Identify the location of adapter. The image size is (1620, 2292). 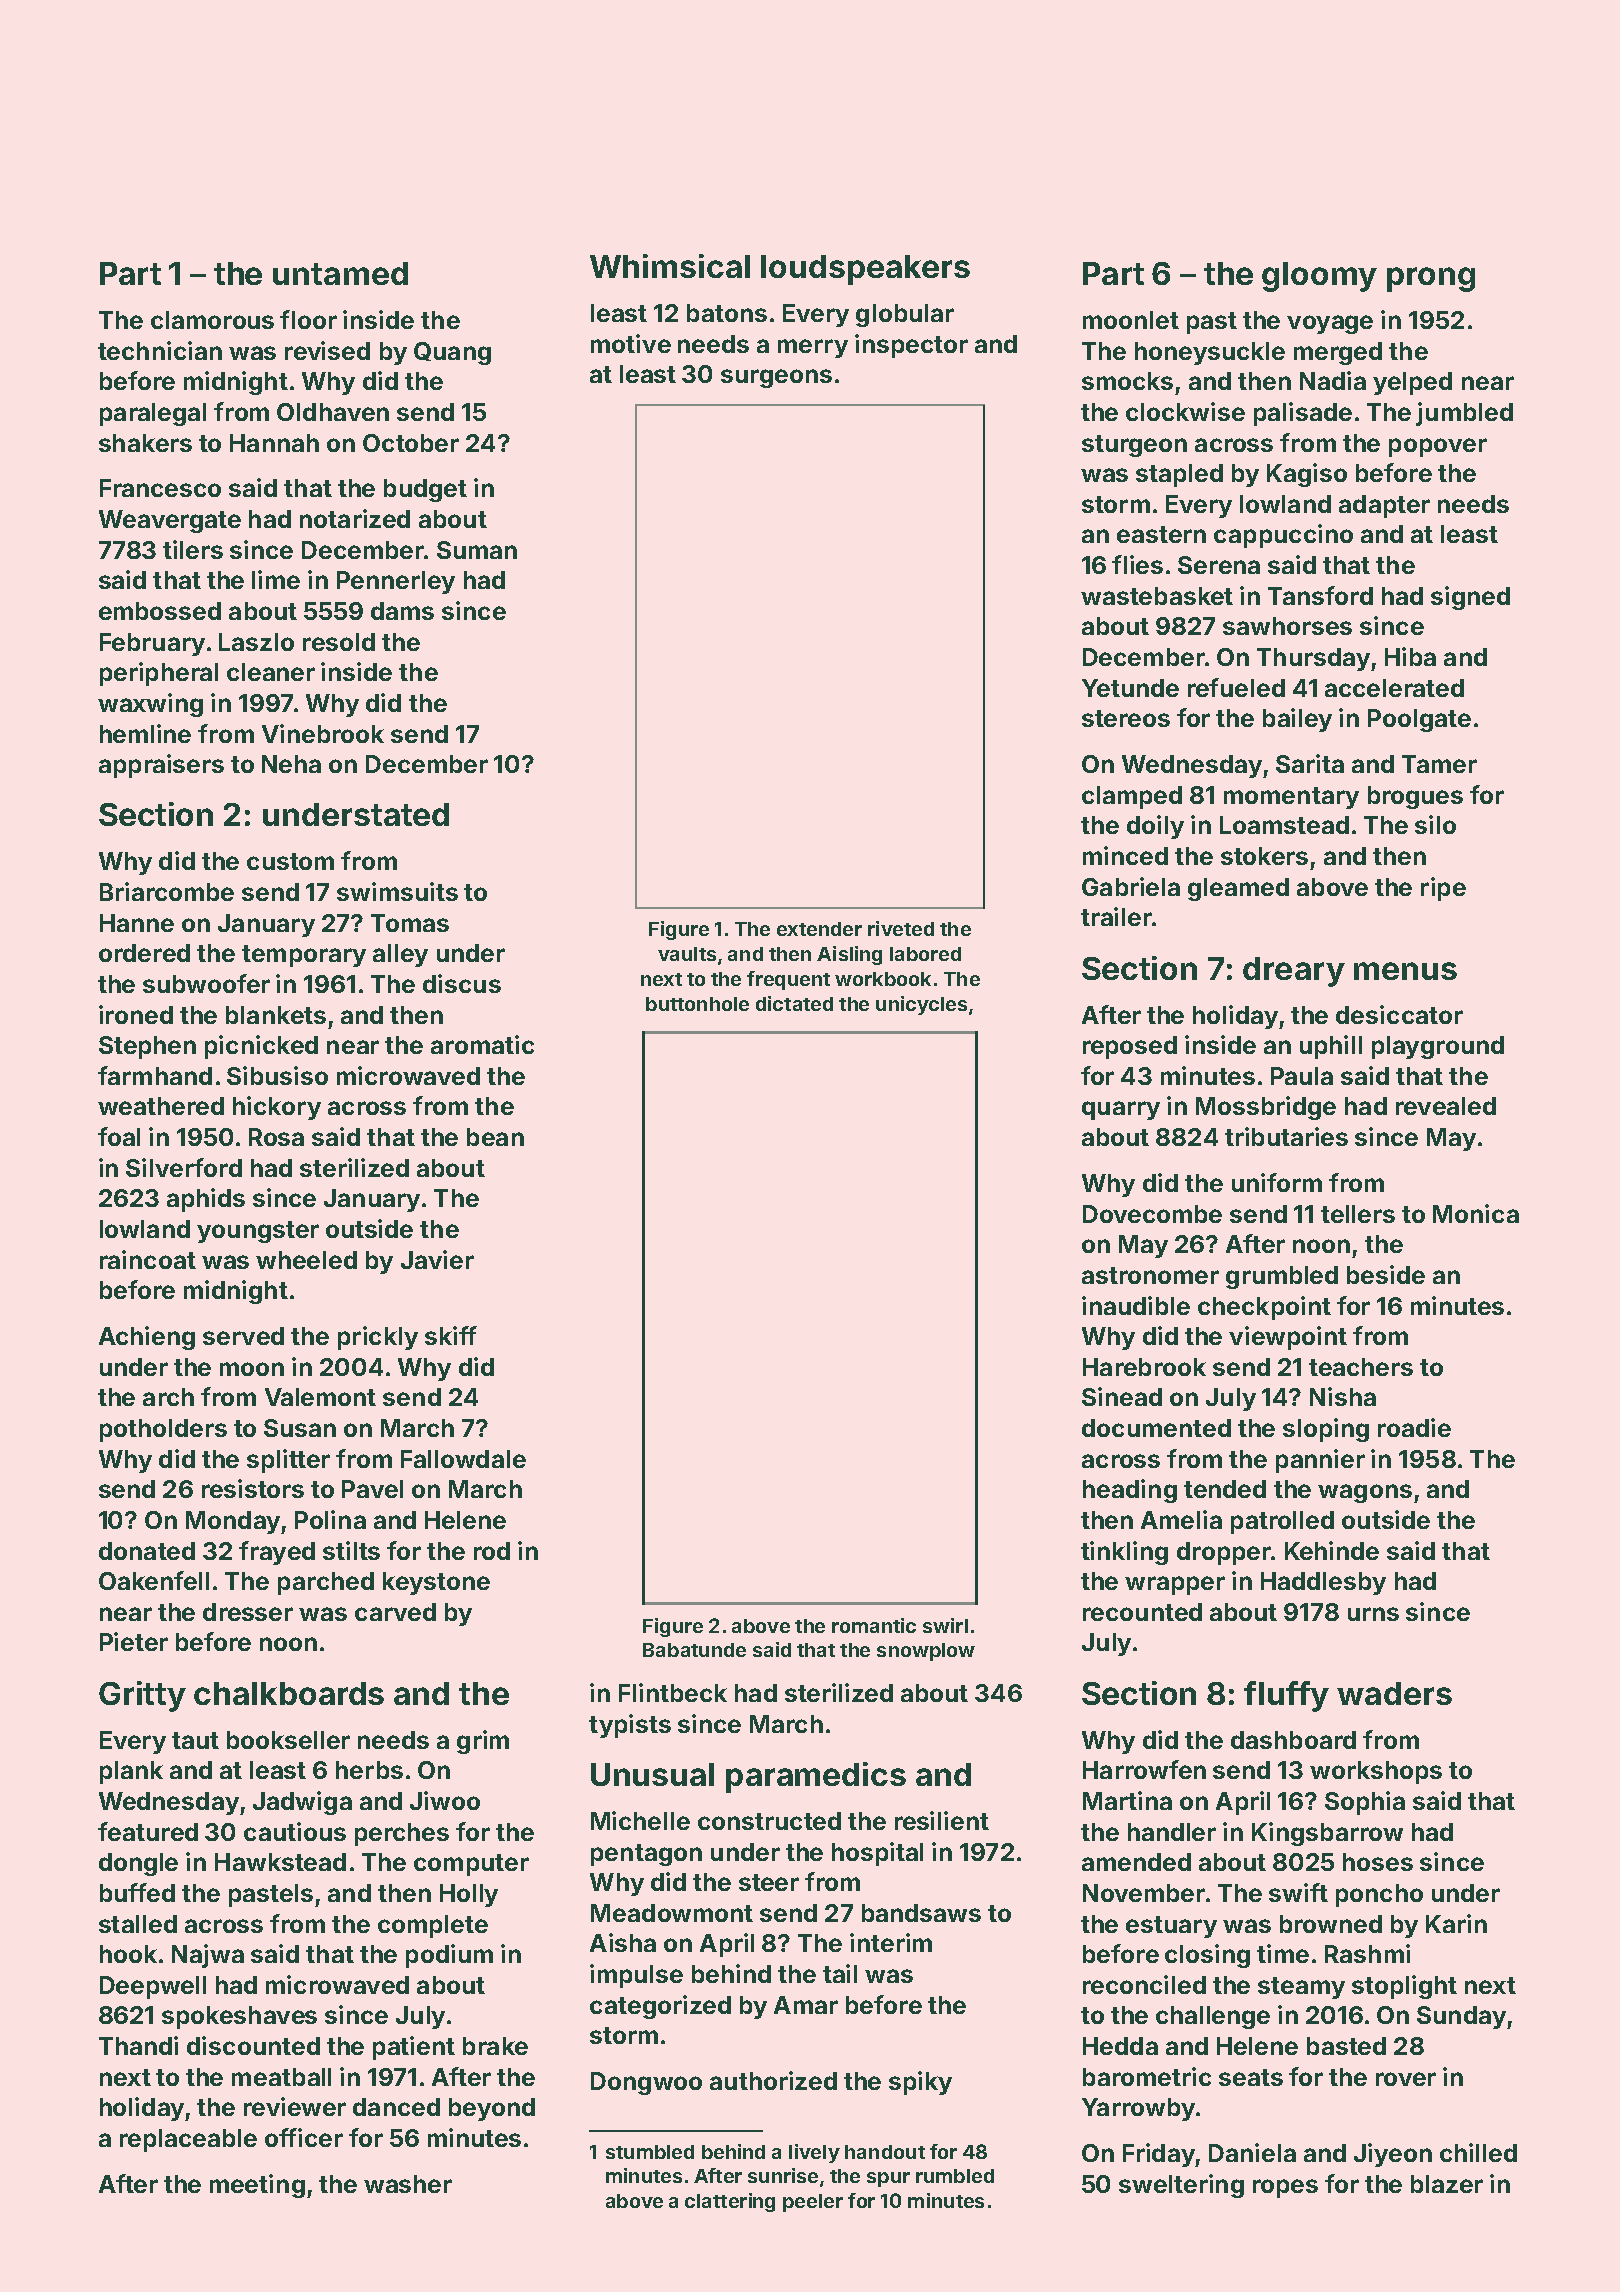
(1384, 506).
